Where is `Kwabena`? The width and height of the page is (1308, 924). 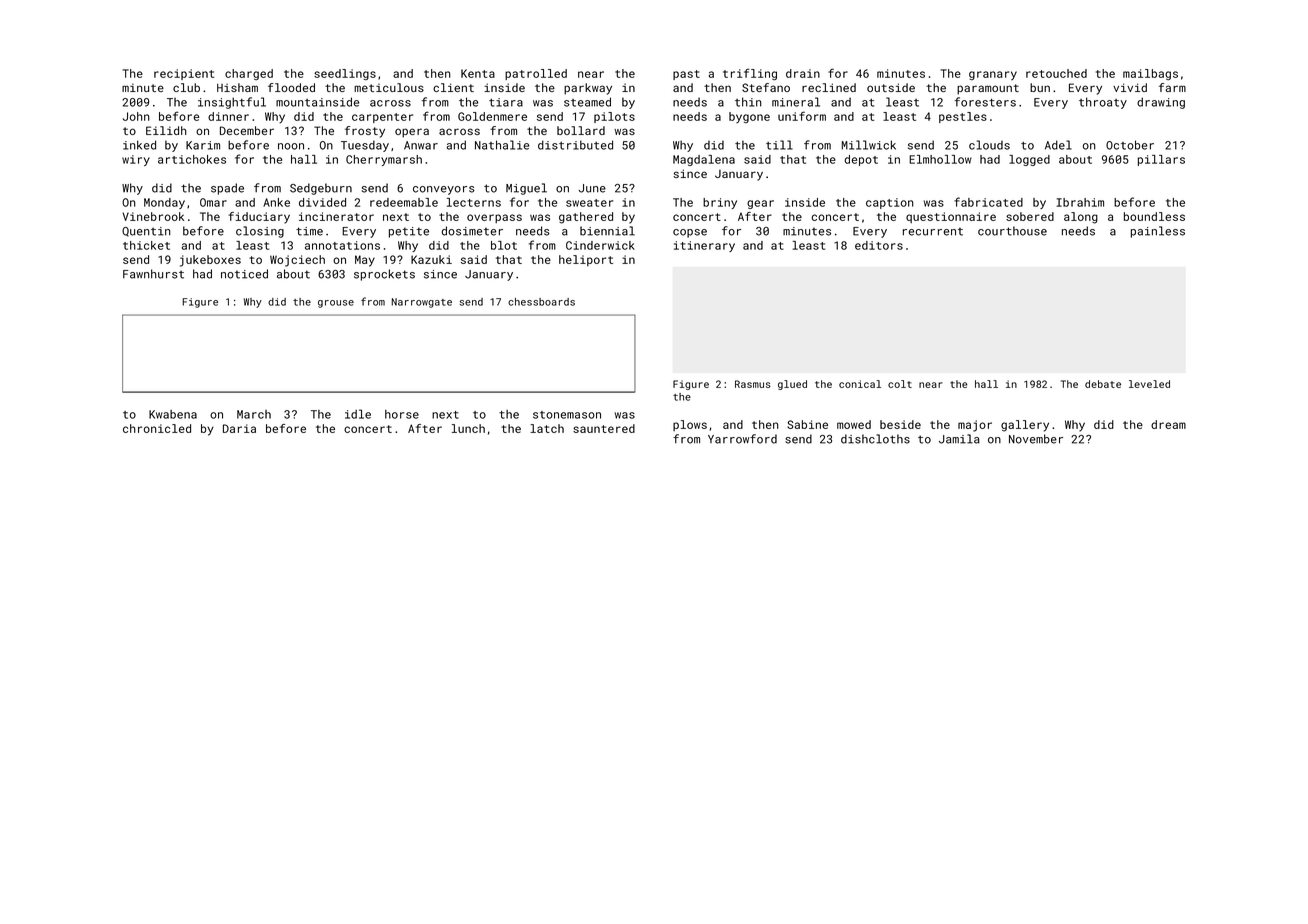
Kwabena is located at coordinates (173, 414).
